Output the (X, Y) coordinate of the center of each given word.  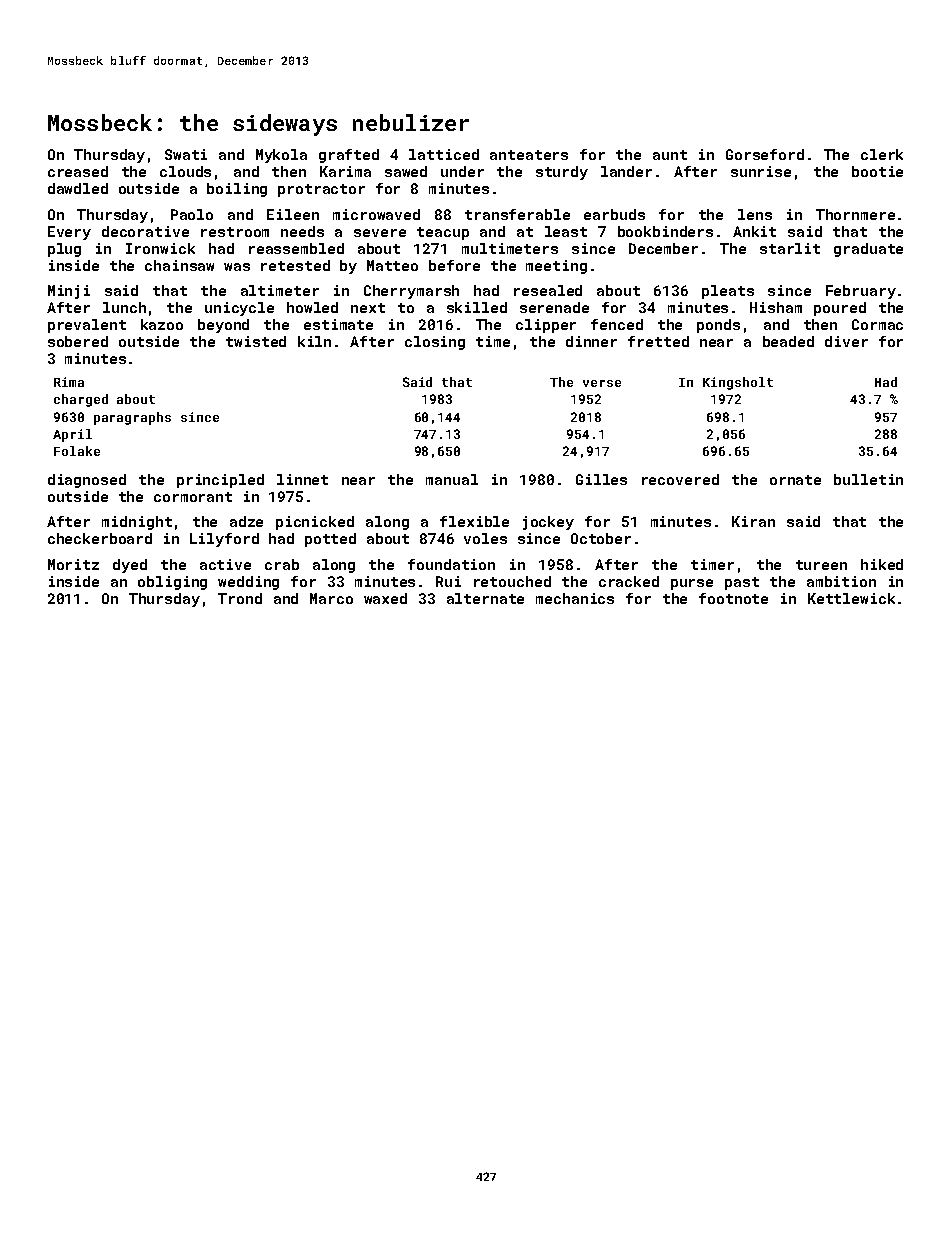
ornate (795, 480)
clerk (882, 154)
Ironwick (160, 248)
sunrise (761, 171)
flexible (474, 521)
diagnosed (87, 481)
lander (626, 171)
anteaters (529, 155)
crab (282, 564)
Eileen (293, 214)
